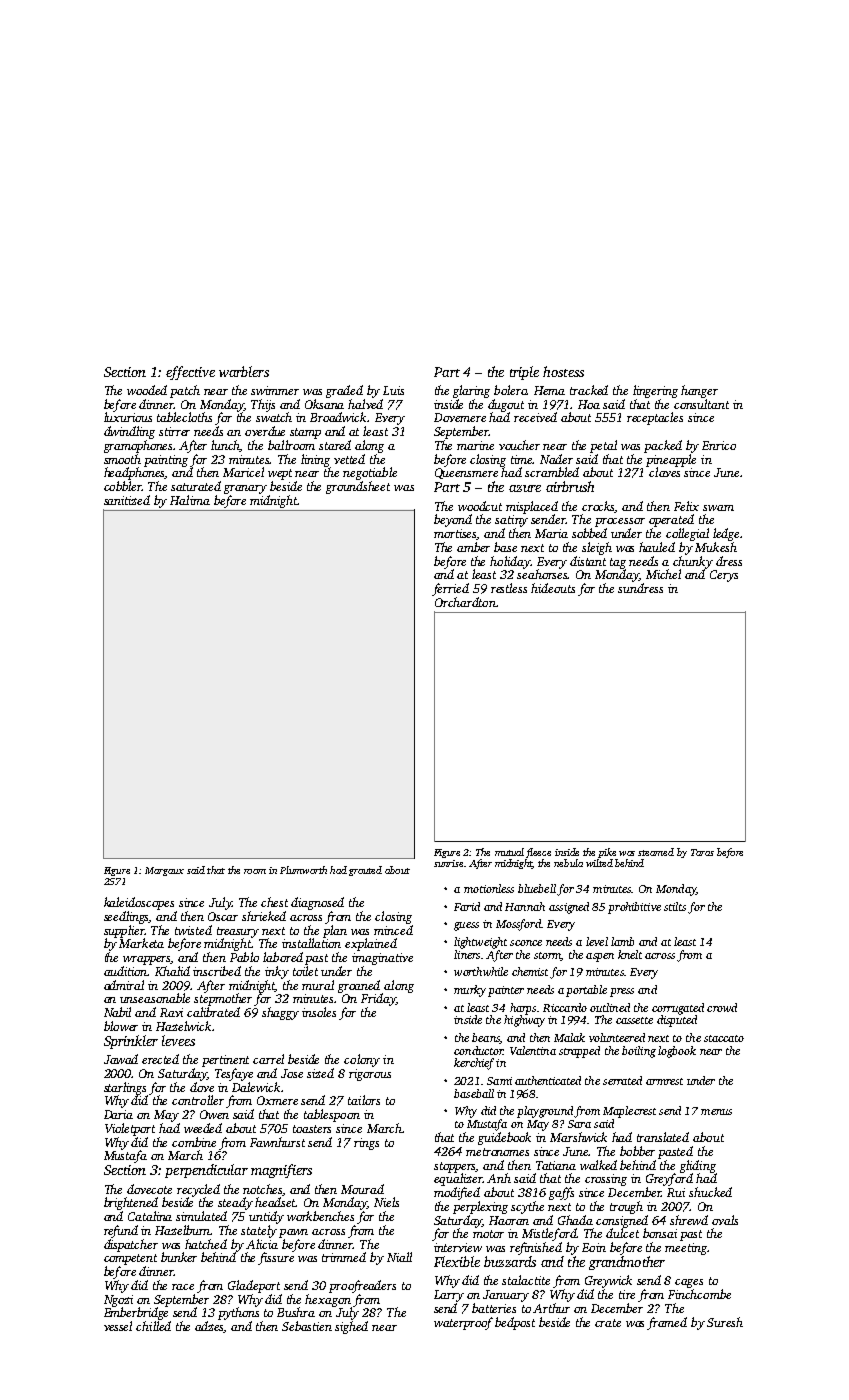 The width and height of the screenshot is (849, 1400). Describe the element at coordinates (122, 459) in the screenshot. I see `smooth` at that location.
